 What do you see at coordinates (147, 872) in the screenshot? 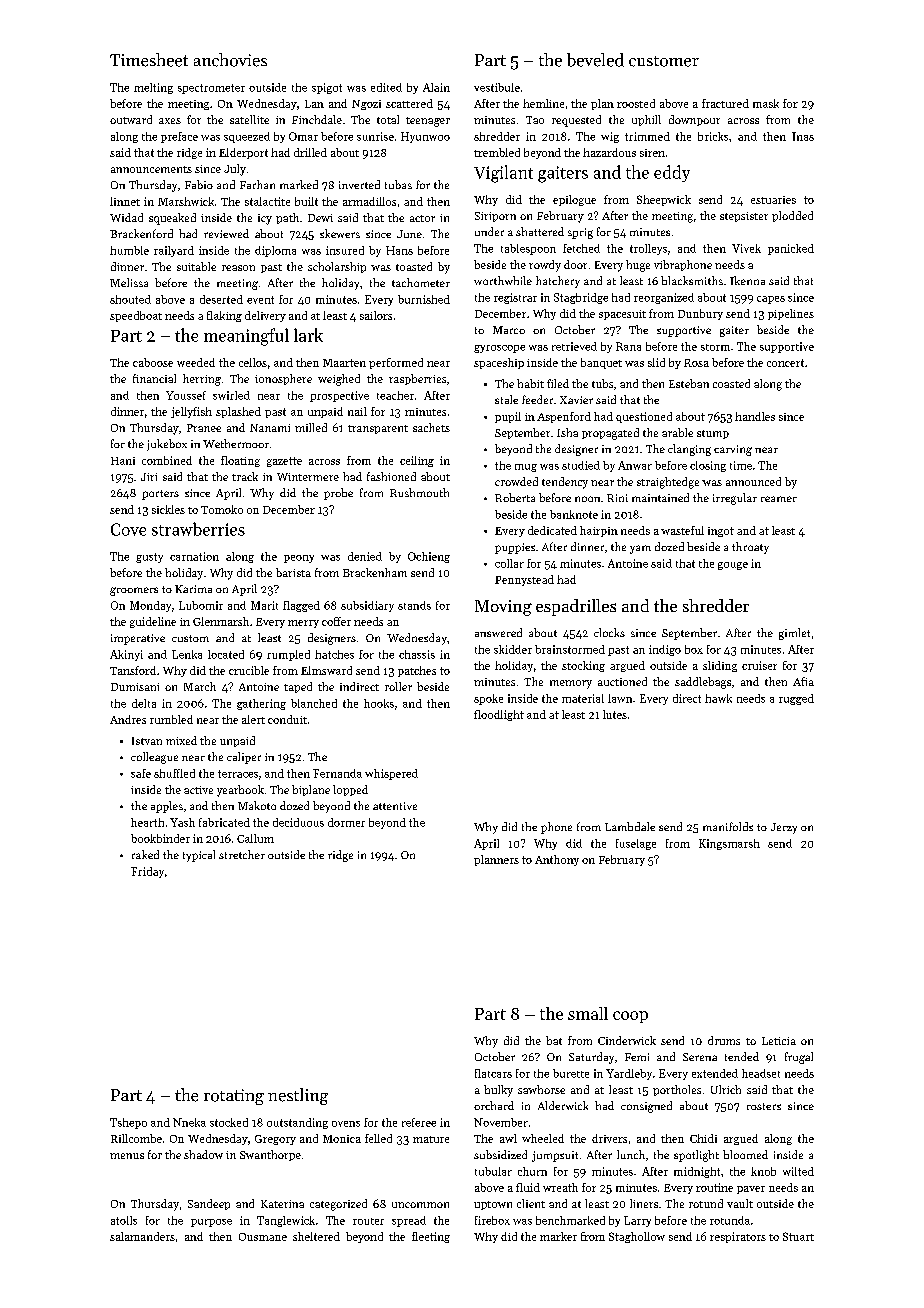
I see `Friday` at bounding box center [147, 872].
